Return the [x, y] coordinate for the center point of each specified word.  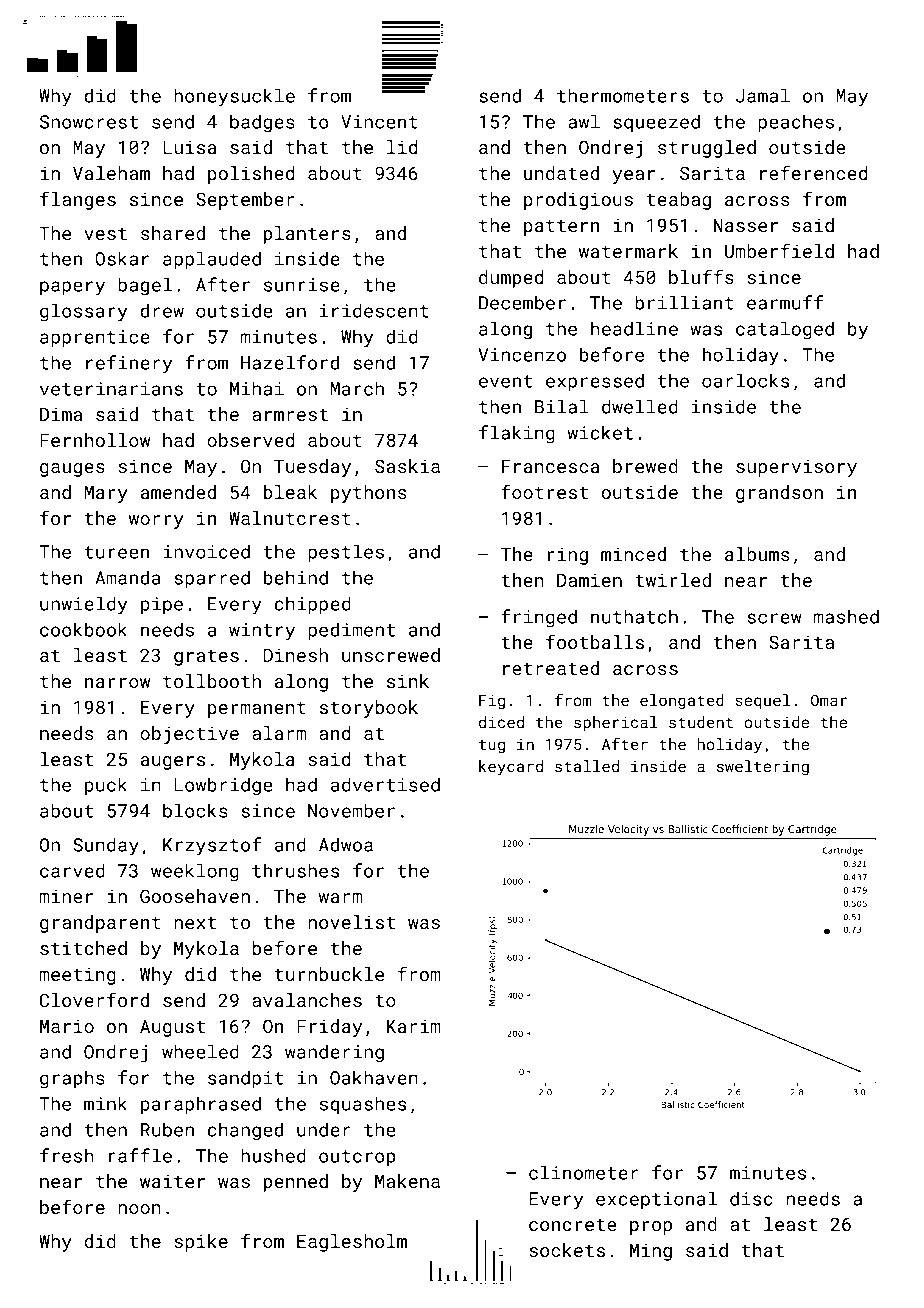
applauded [212, 260]
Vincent [379, 122]
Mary [106, 494]
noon [139, 1209]
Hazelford [290, 362]
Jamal [763, 95]
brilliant [684, 302]
